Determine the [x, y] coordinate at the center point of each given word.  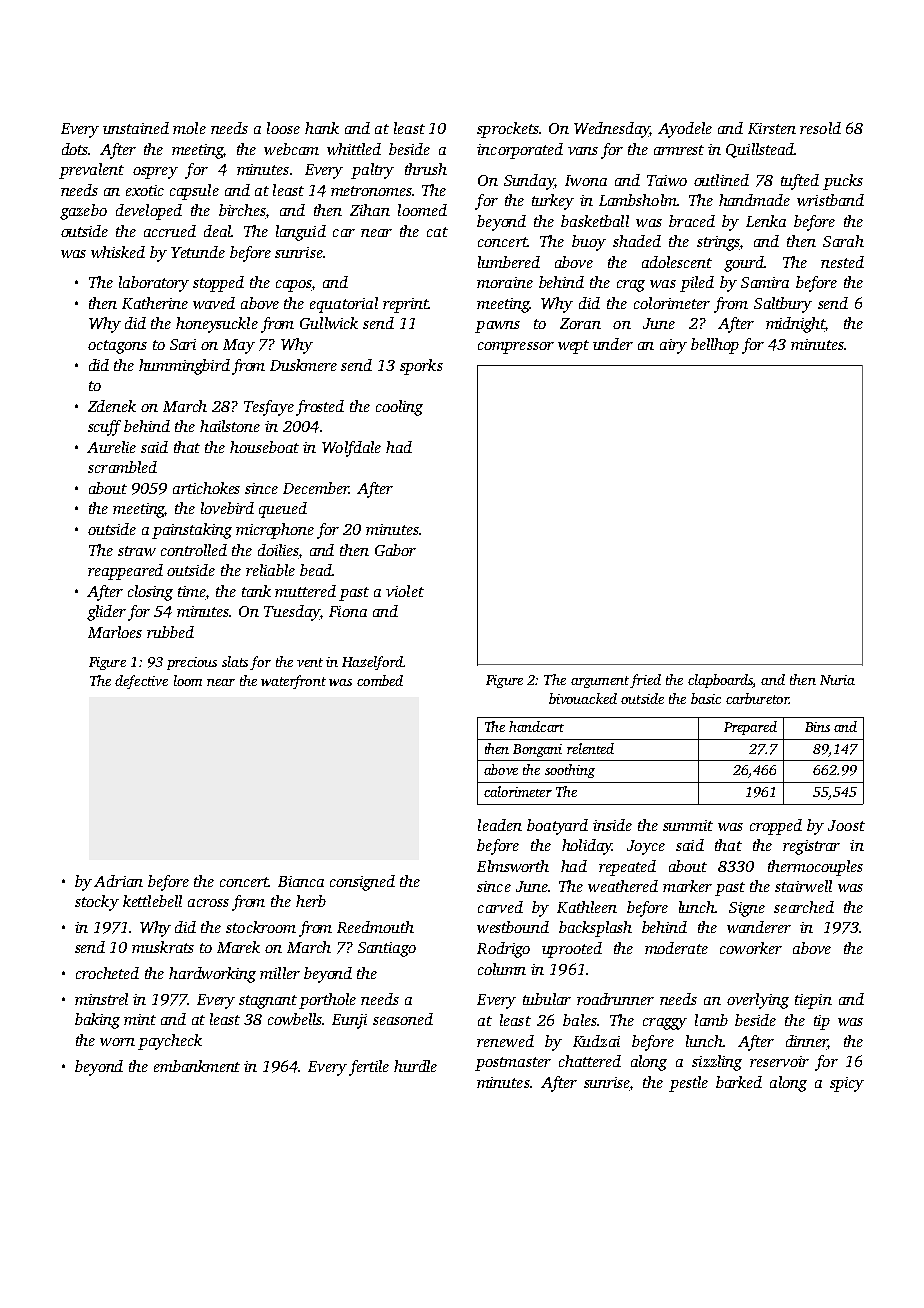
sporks [421, 367]
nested [842, 262]
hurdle [415, 1066]
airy [673, 346]
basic [706, 698]
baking [97, 1021]
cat [437, 232]
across [208, 903]
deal [218, 231]
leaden [500, 825]
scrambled [122, 467]
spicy [847, 1084]
